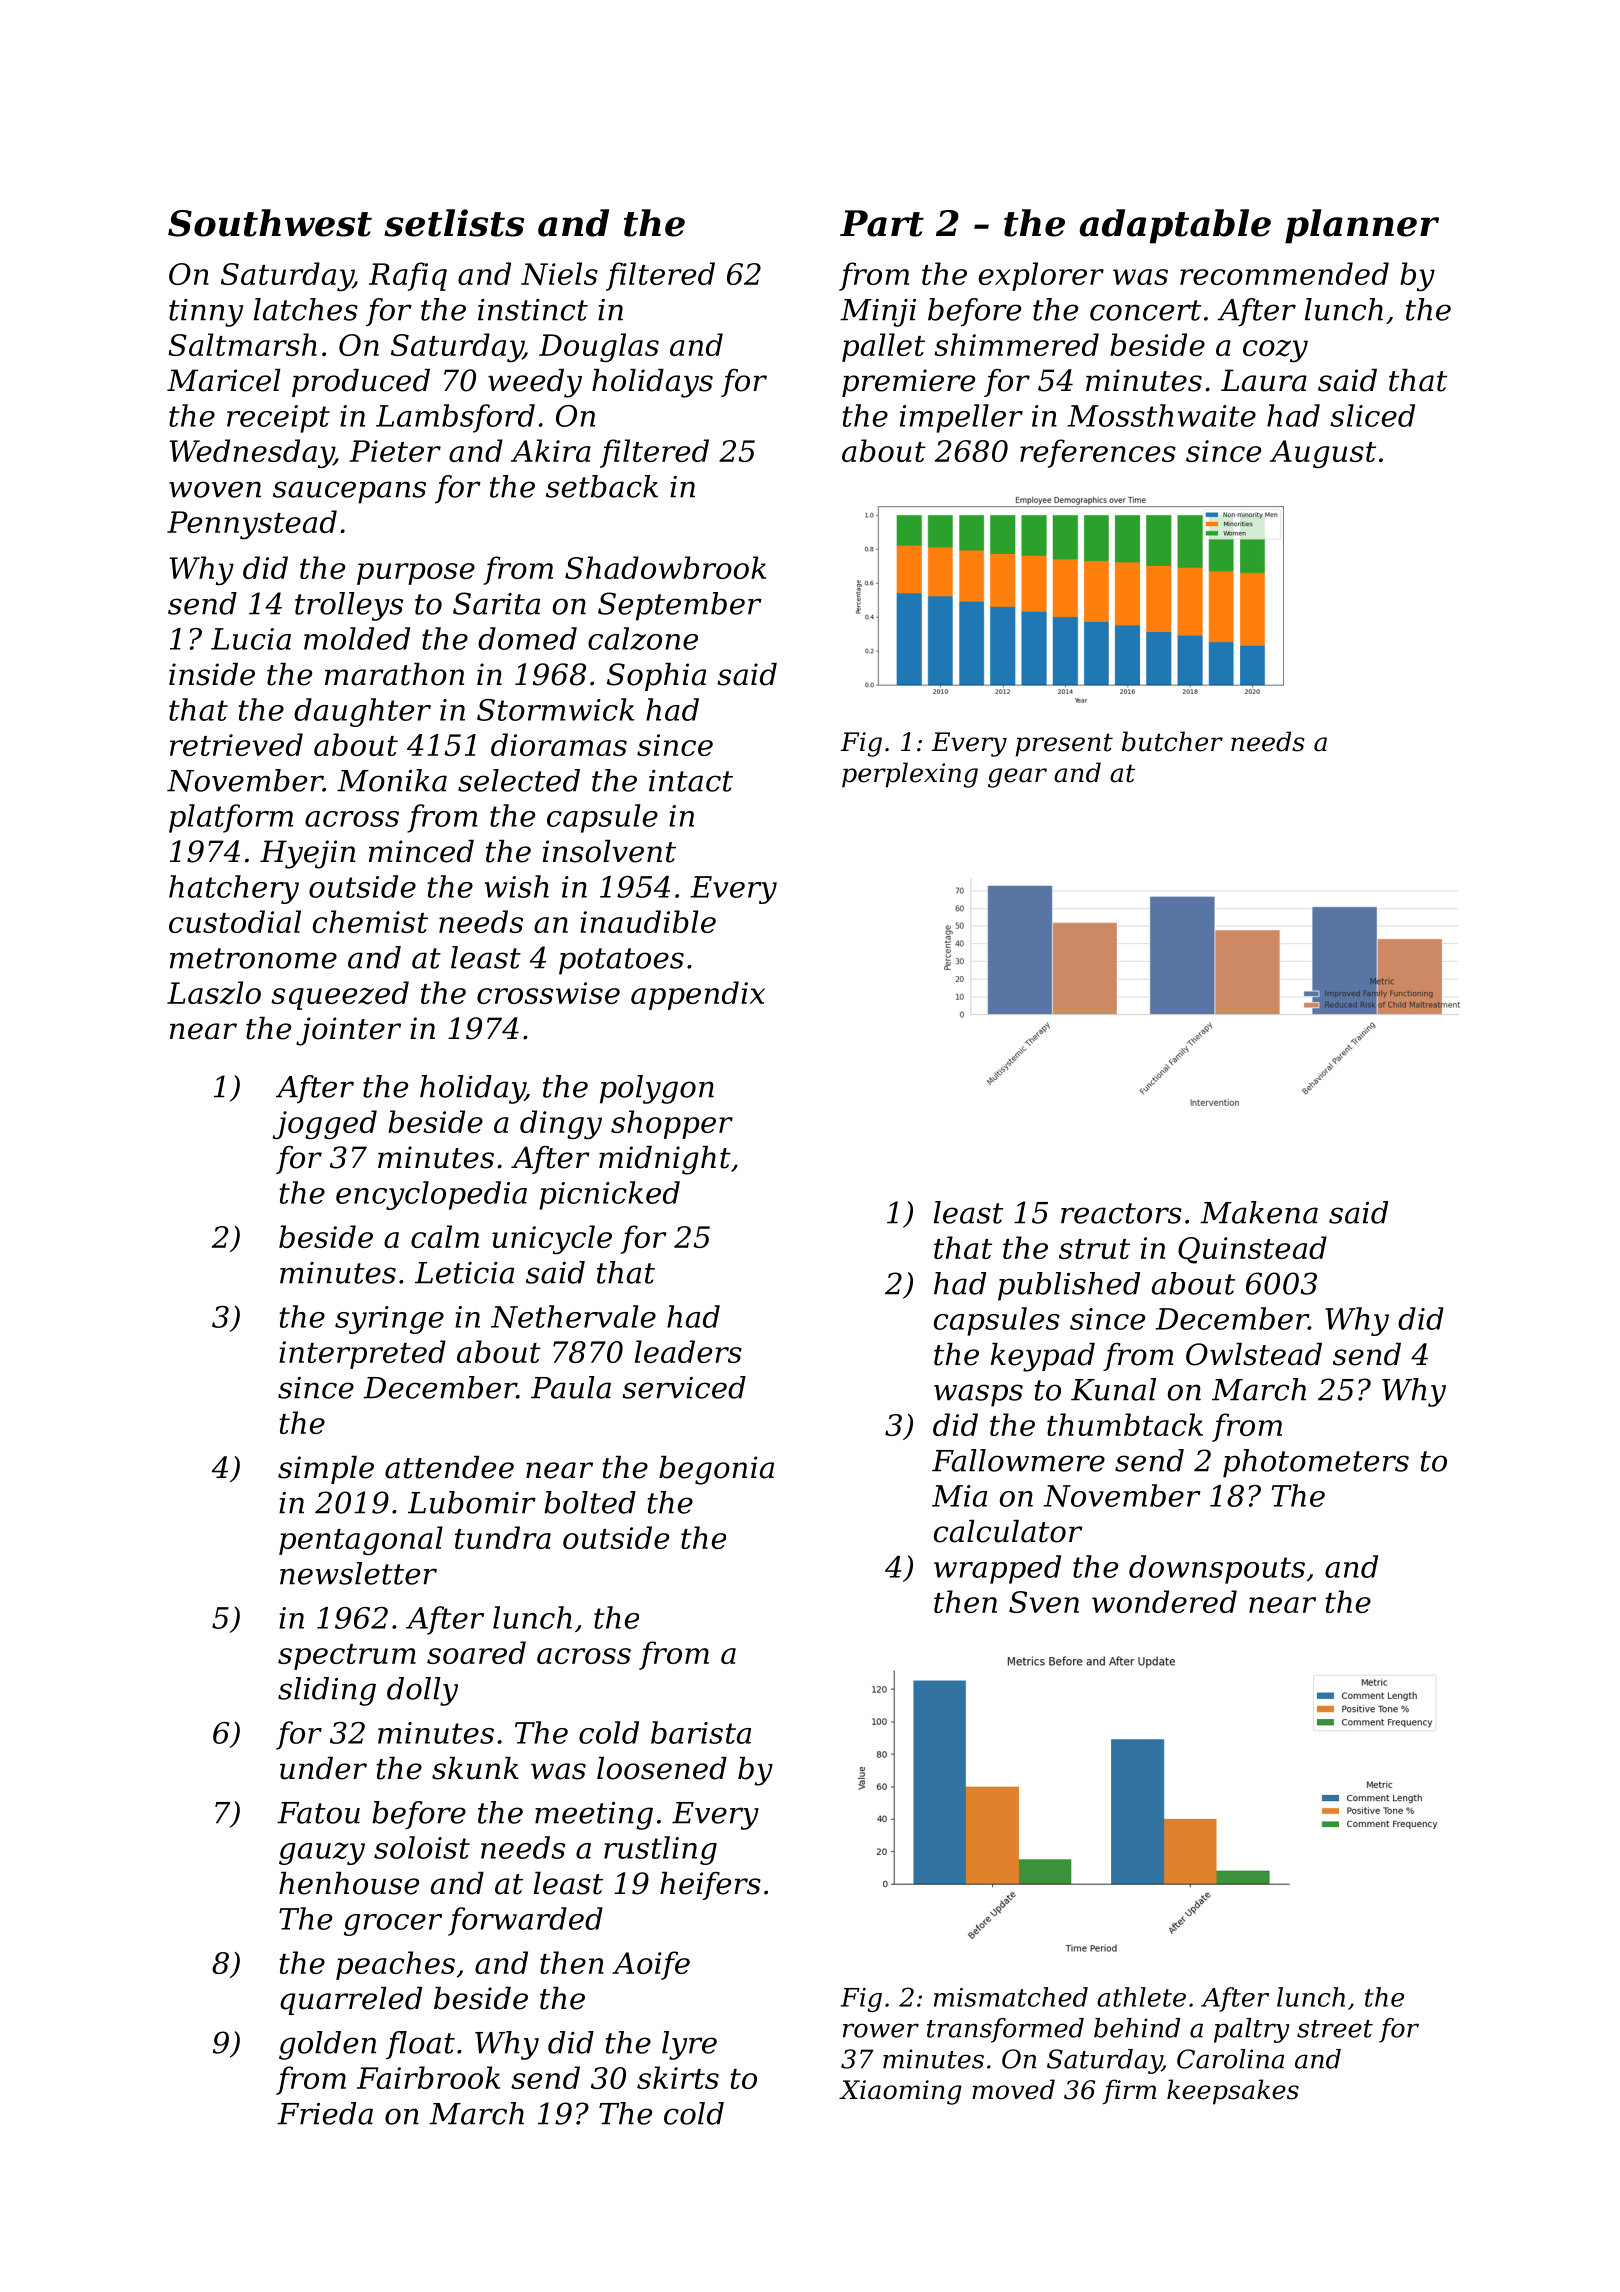  Describe the element at coordinates (325, 1124) in the screenshot. I see `jogged` at that location.
